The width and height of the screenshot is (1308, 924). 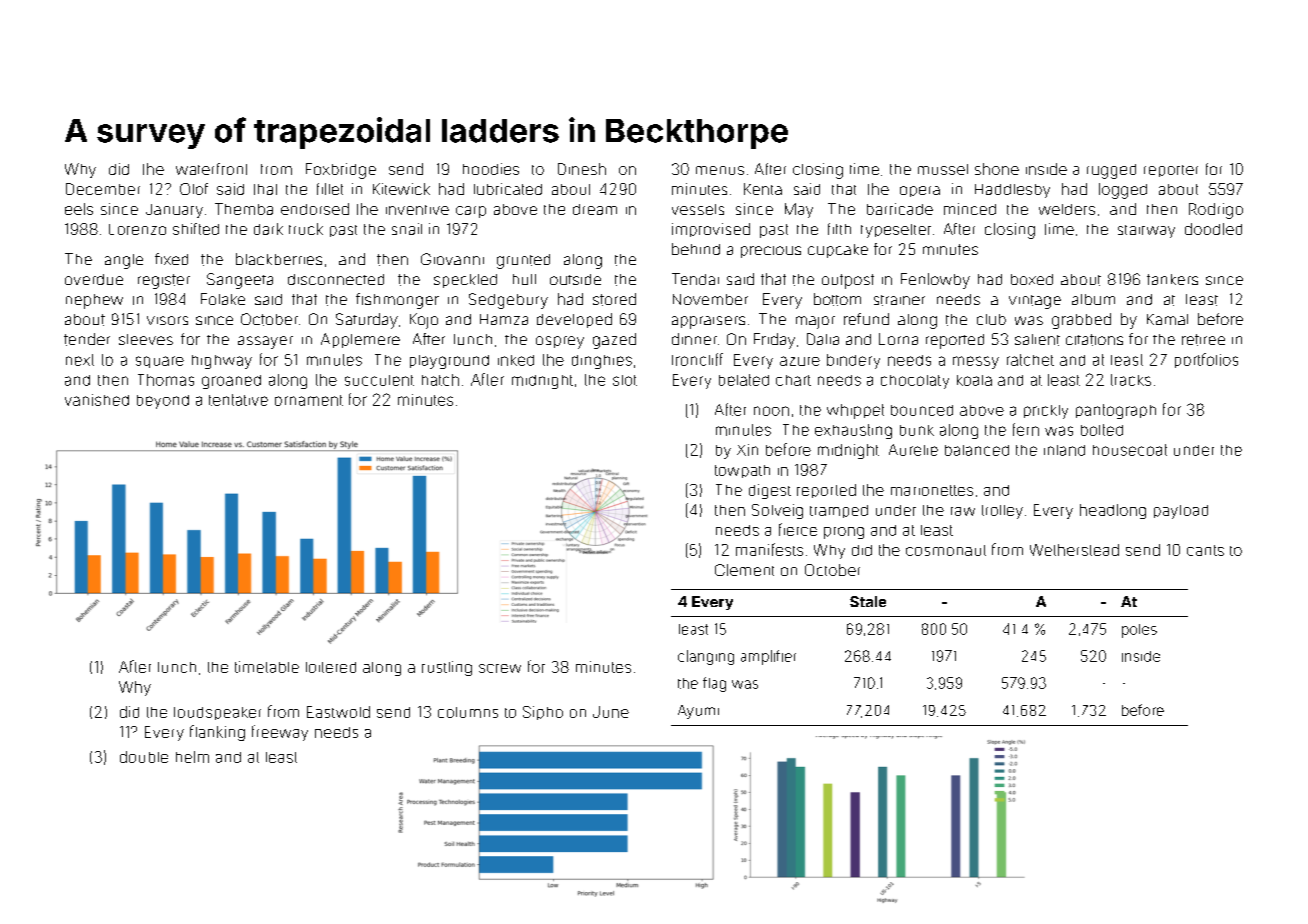 What do you see at coordinates (1181, 512) in the screenshot?
I see `payload` at bounding box center [1181, 512].
